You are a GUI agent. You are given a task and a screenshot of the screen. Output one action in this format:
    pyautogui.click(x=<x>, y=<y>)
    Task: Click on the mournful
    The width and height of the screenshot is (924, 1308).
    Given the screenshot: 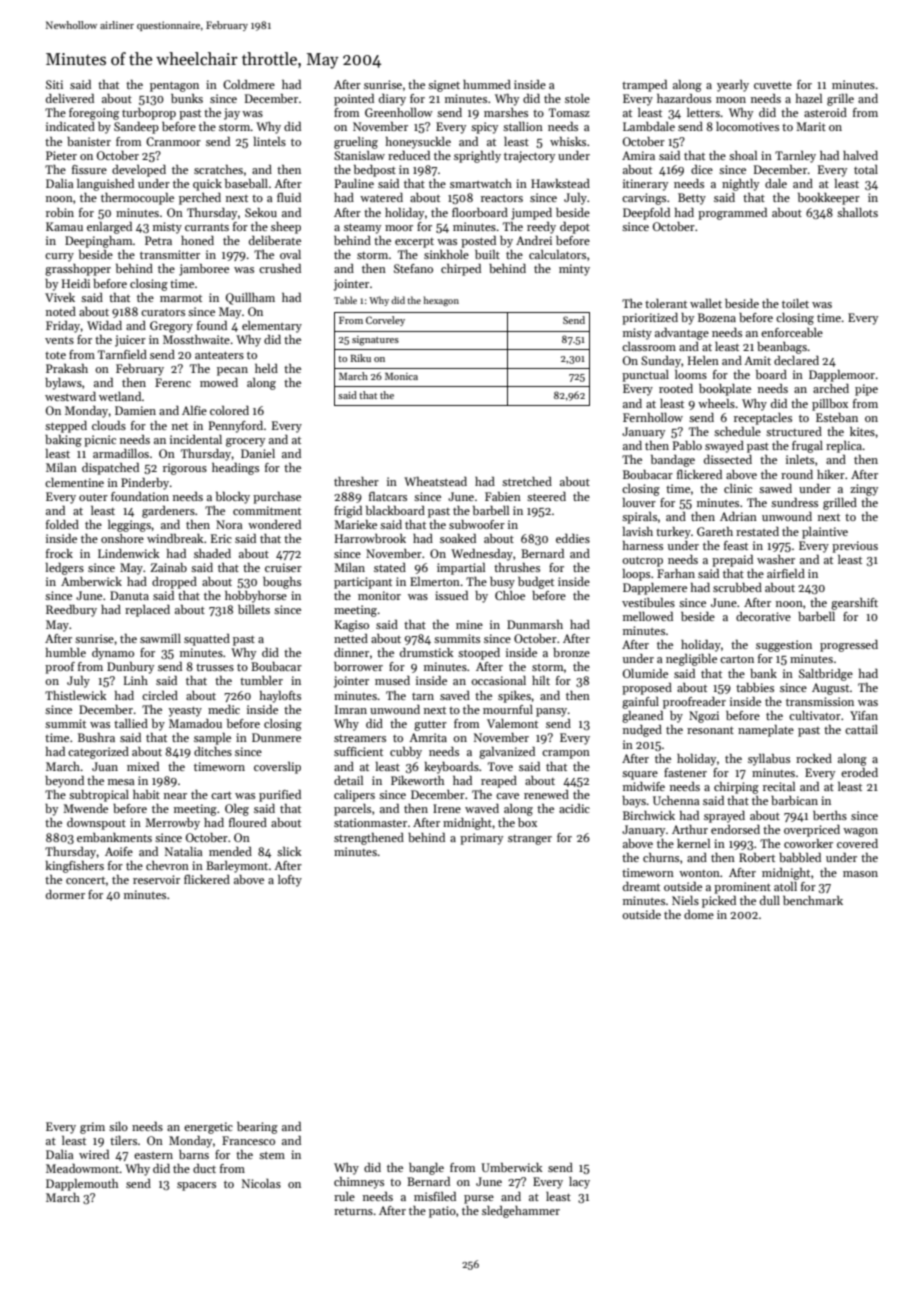 What is the action you would take?
    pyautogui.click(x=508, y=709)
